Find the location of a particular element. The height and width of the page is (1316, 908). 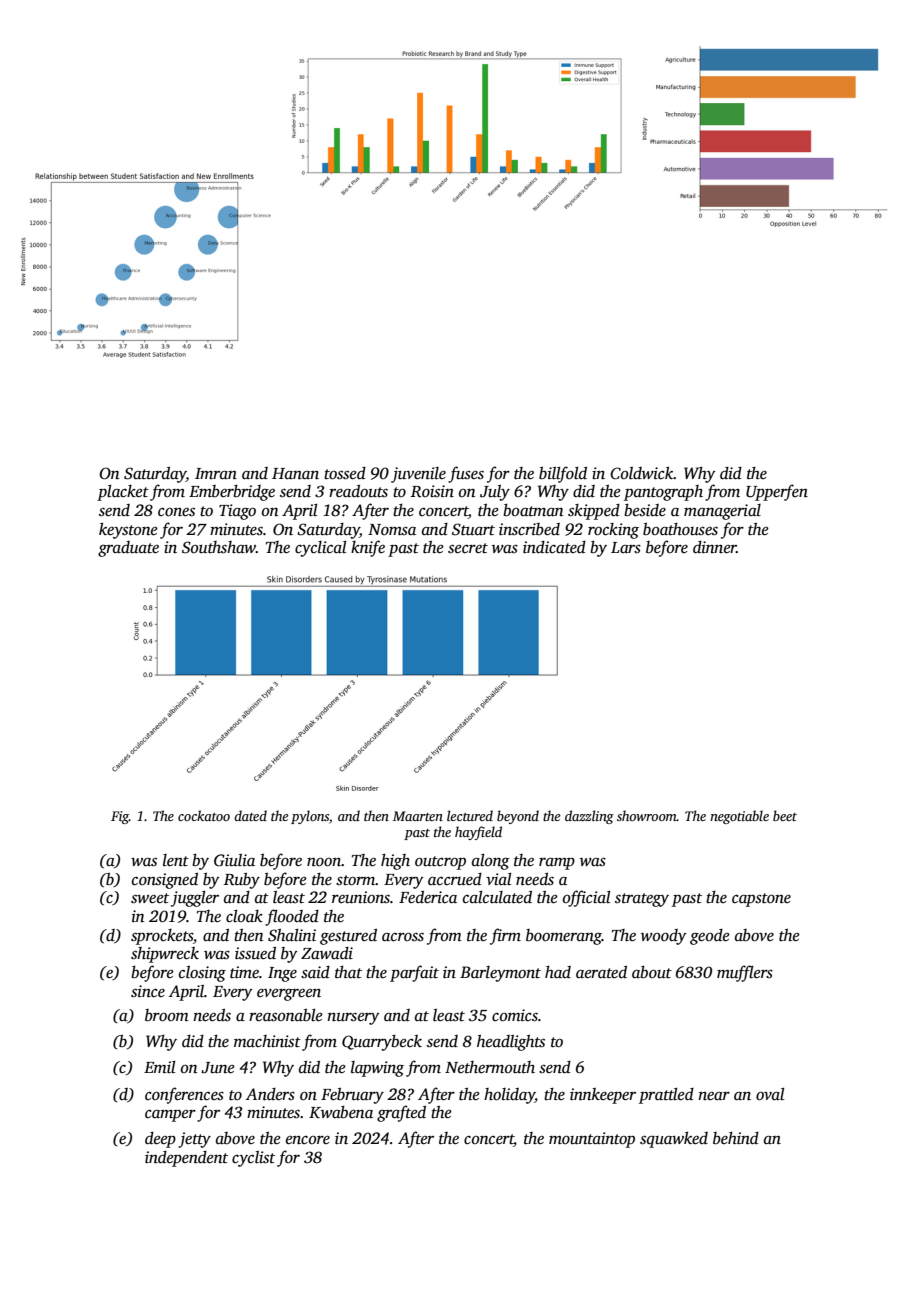

cyclist is located at coordinates (253, 1159).
